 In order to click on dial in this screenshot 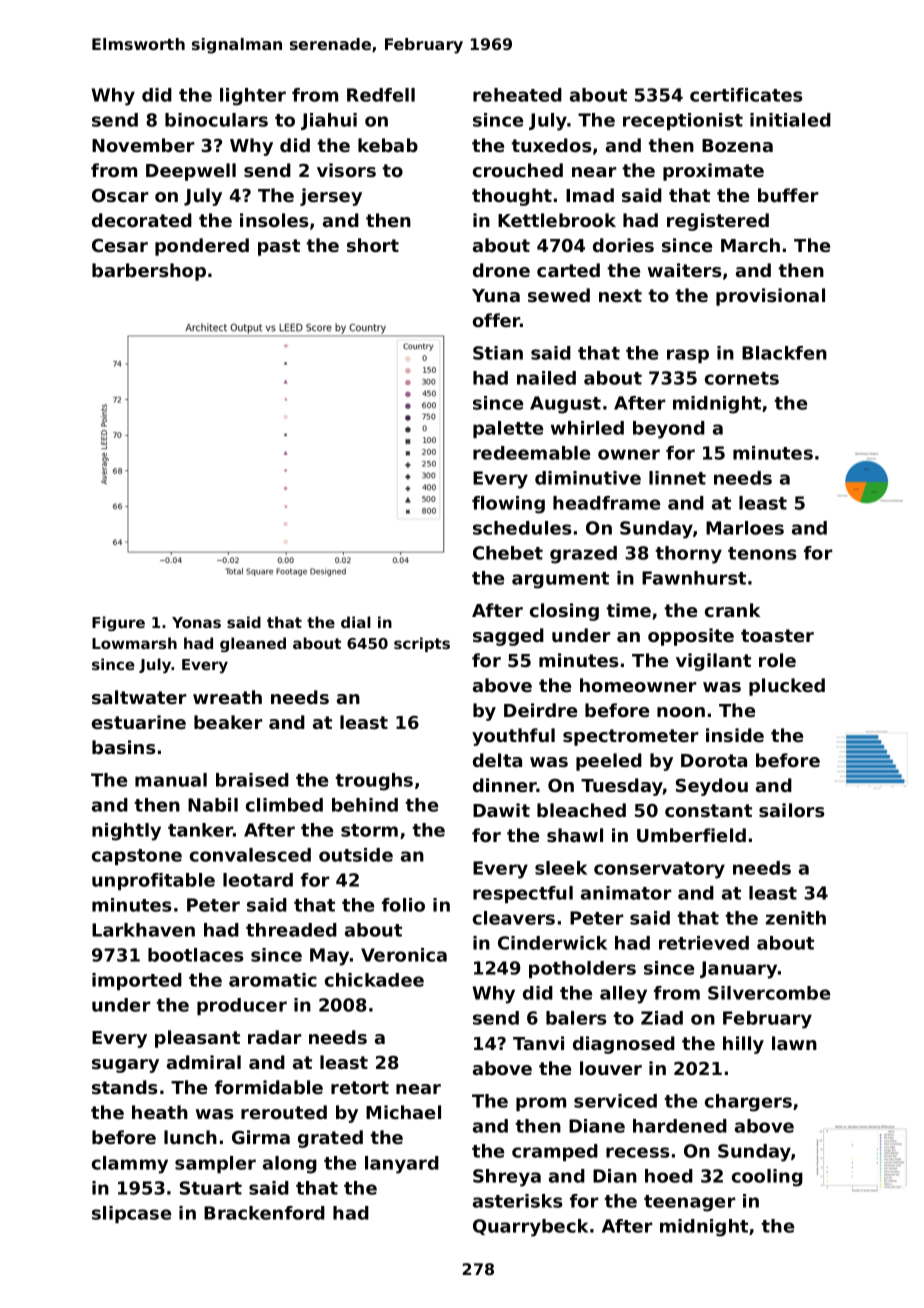, I will do `click(356, 622)`.
